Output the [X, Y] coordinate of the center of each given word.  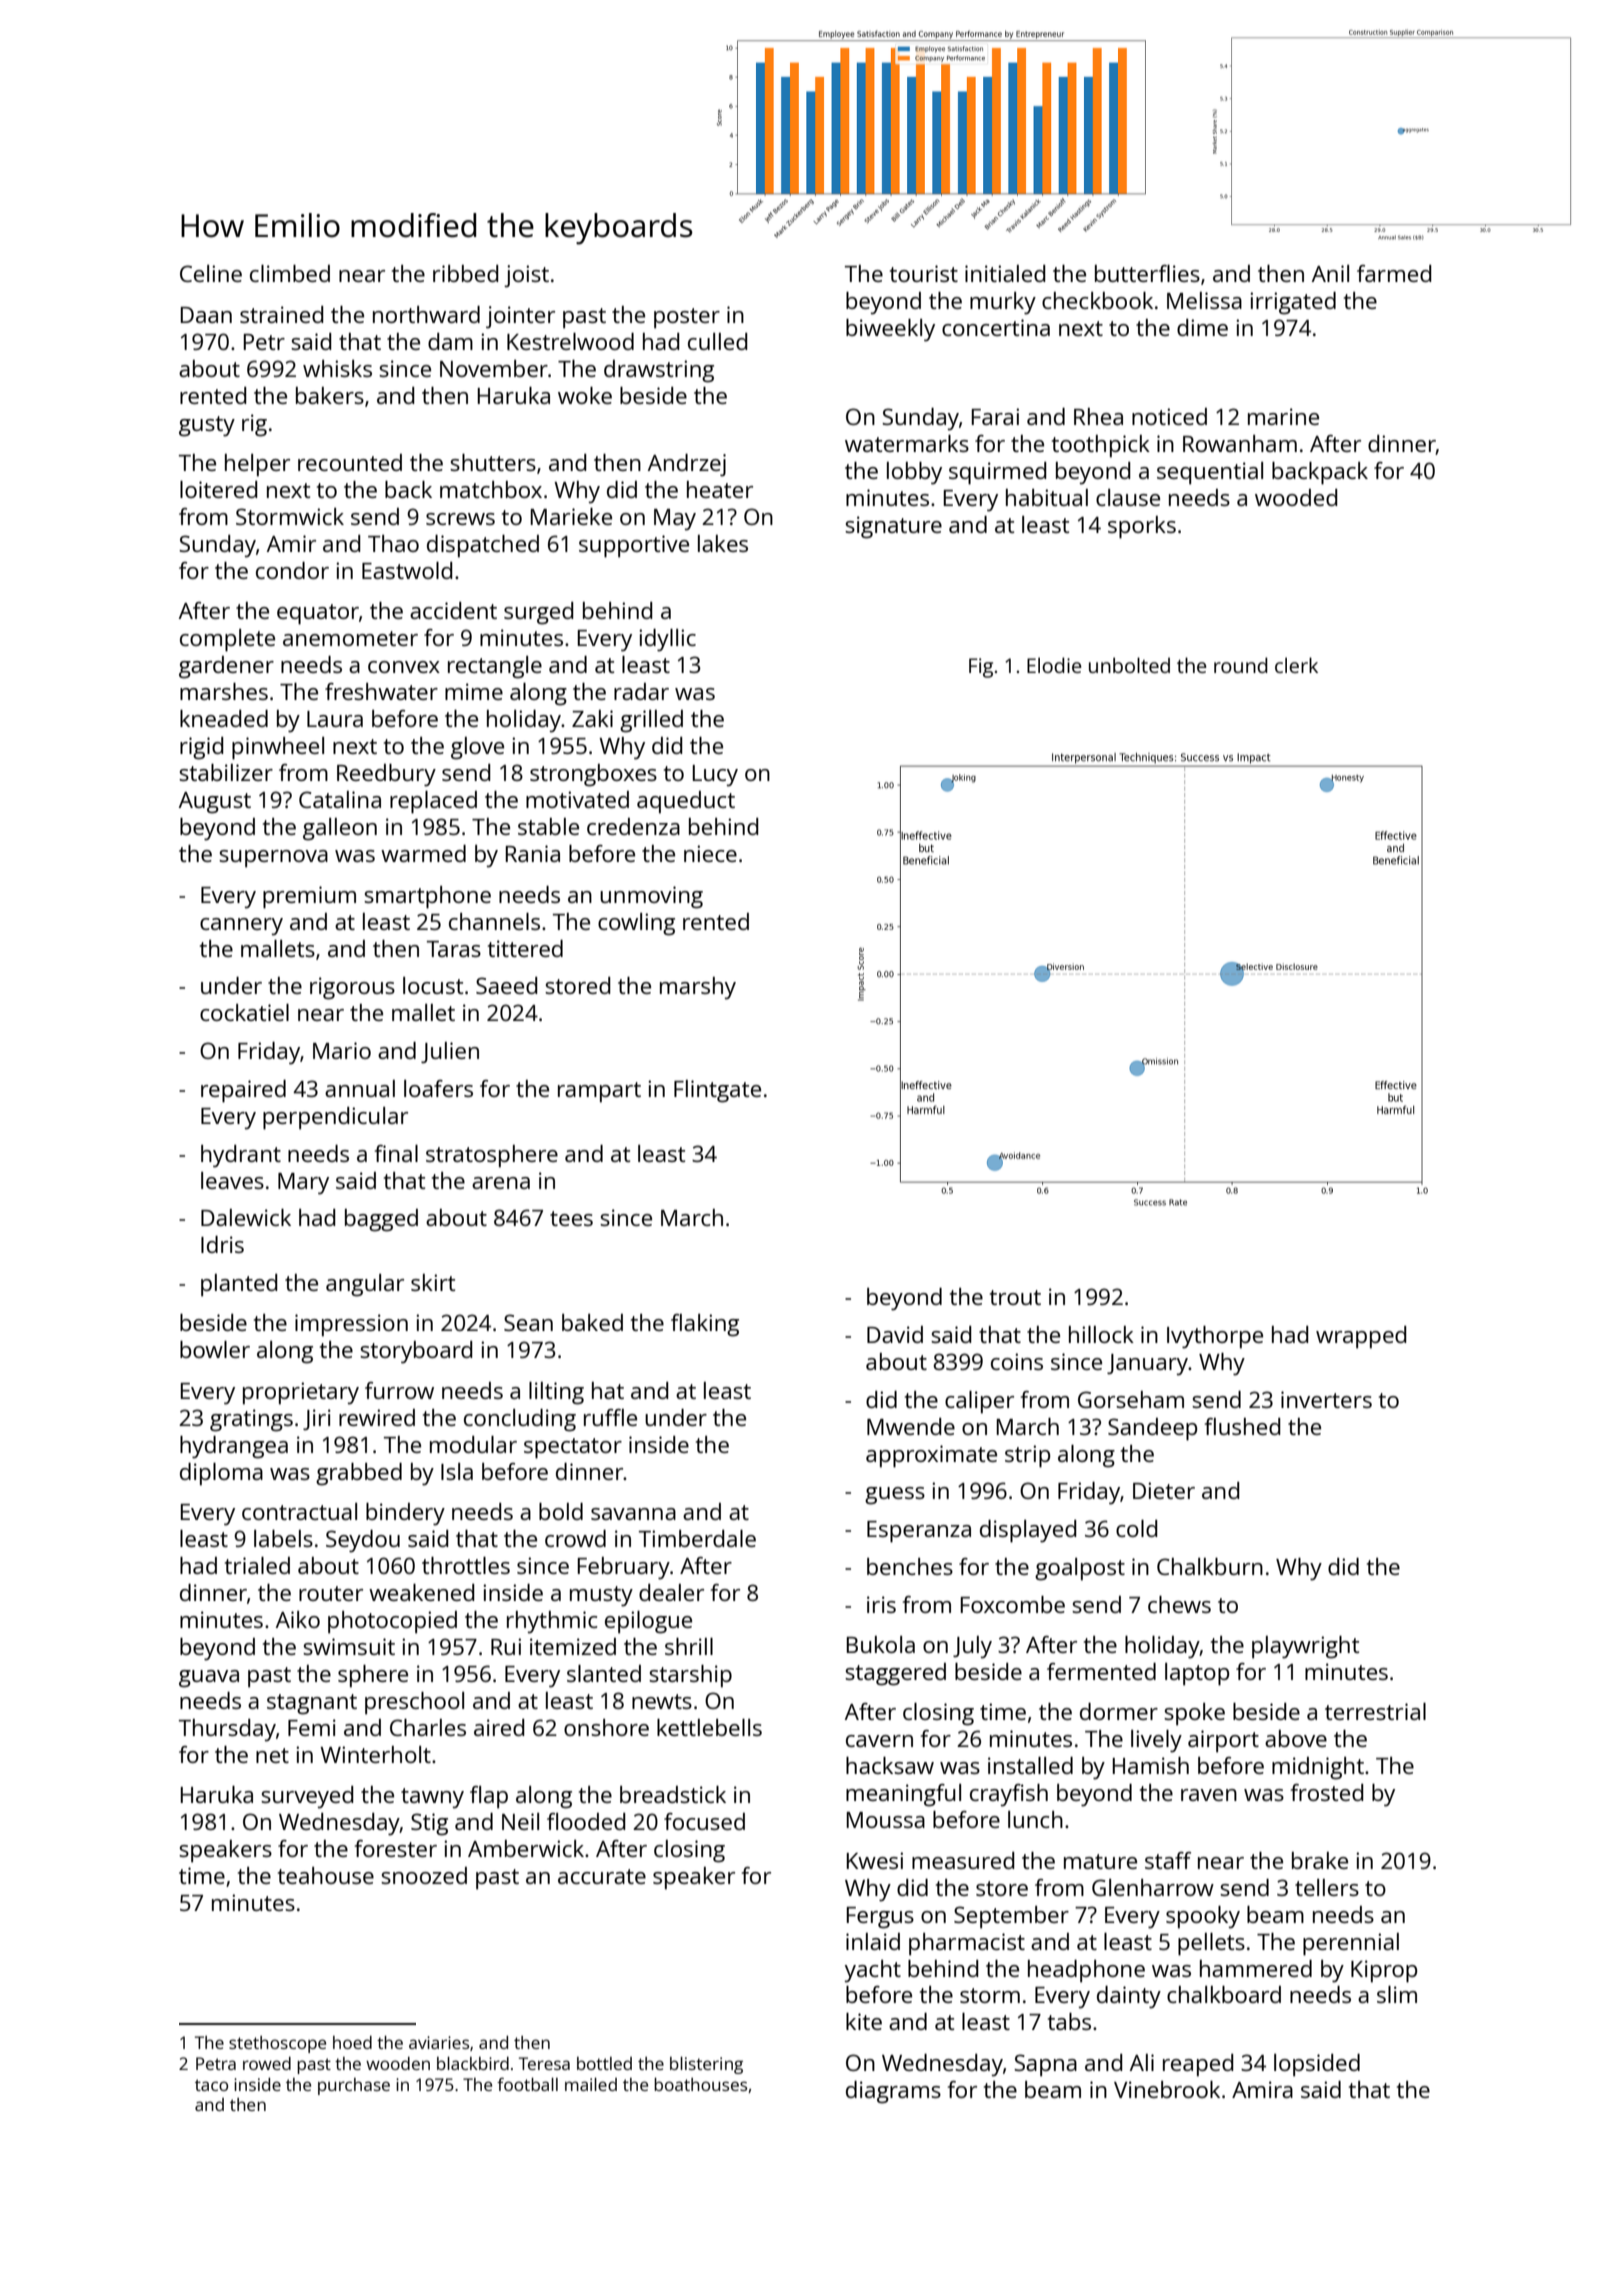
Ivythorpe [1215, 1337]
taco [211, 2085]
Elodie [1054, 665]
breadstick [673, 1794]
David [895, 1334]
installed [1030, 1765]
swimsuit [349, 1646]
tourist [924, 273]
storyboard [416, 1352]
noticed [1169, 416]
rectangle [495, 667]
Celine [211, 273]
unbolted [1129, 665]
